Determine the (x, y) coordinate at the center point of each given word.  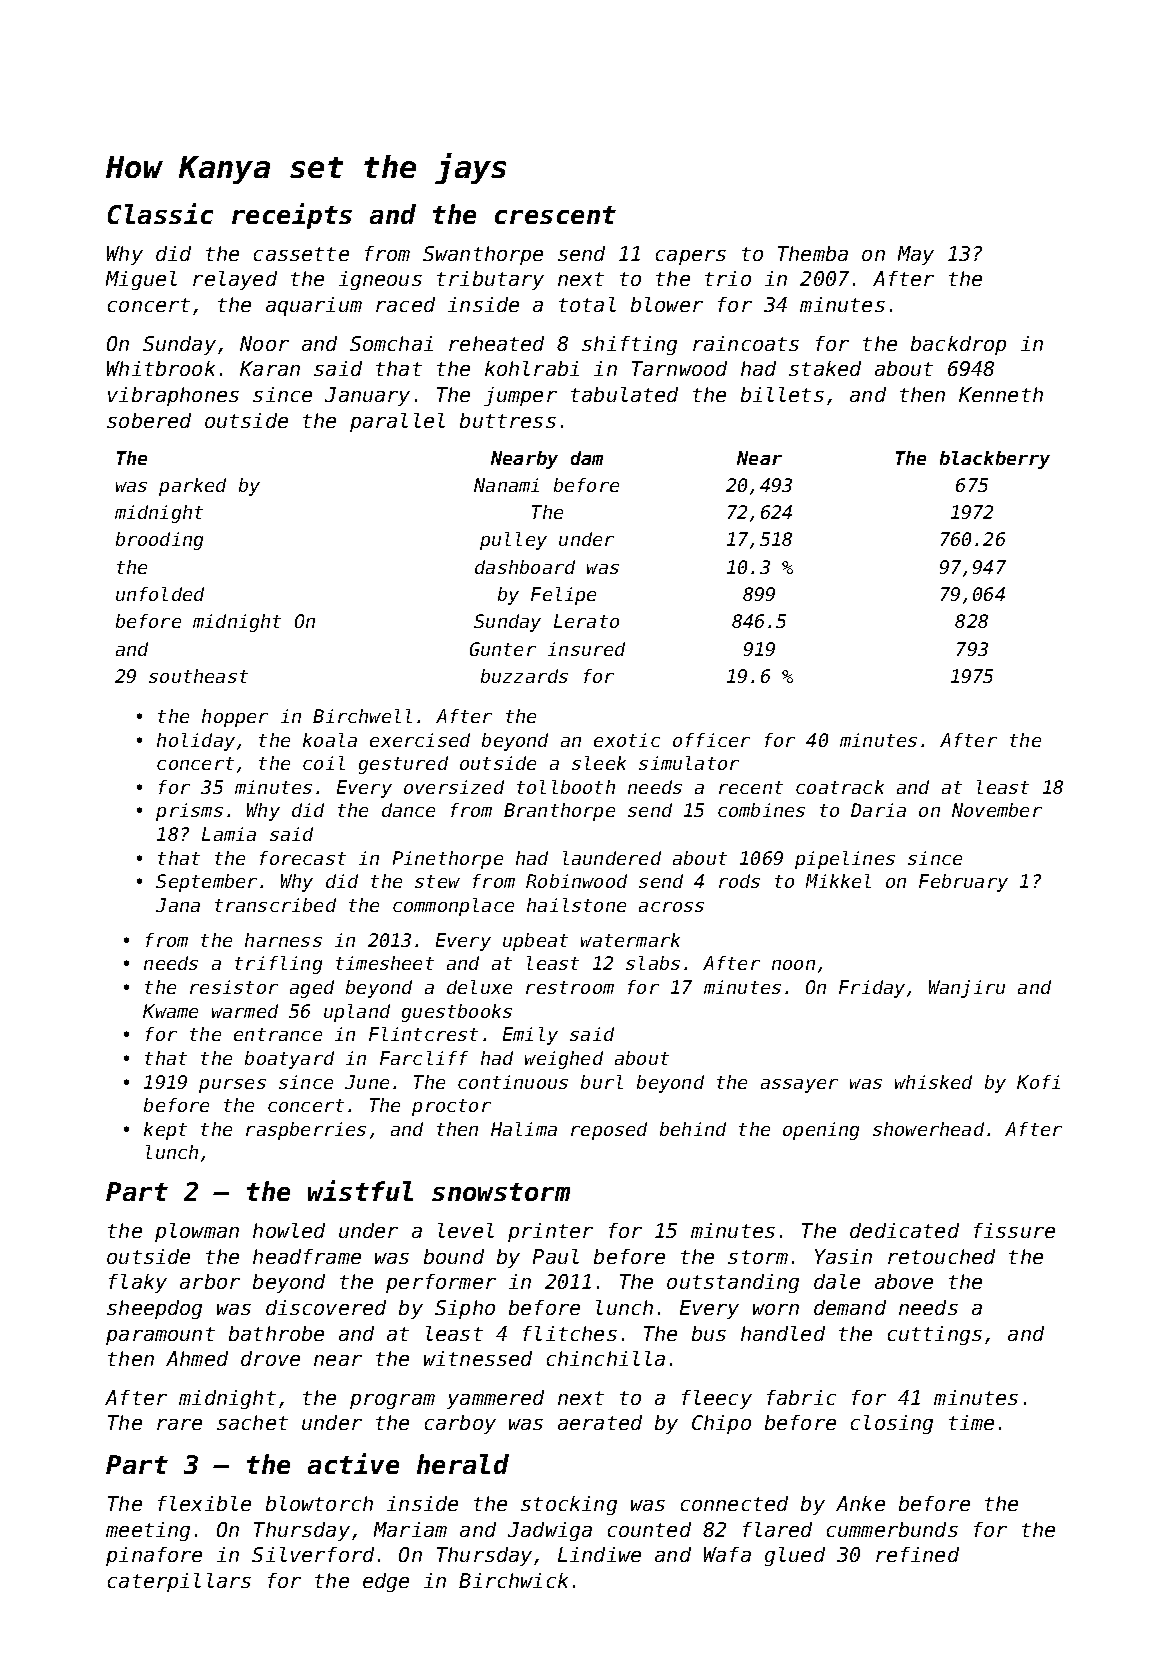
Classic (160, 213)
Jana (178, 905)
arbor (210, 1281)
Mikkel (838, 881)
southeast (198, 676)
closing (892, 1424)
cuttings (935, 1335)
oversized (454, 787)
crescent (555, 215)
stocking (569, 1505)
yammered (495, 1399)
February (963, 883)
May (916, 255)
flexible (204, 1503)
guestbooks (457, 1013)
